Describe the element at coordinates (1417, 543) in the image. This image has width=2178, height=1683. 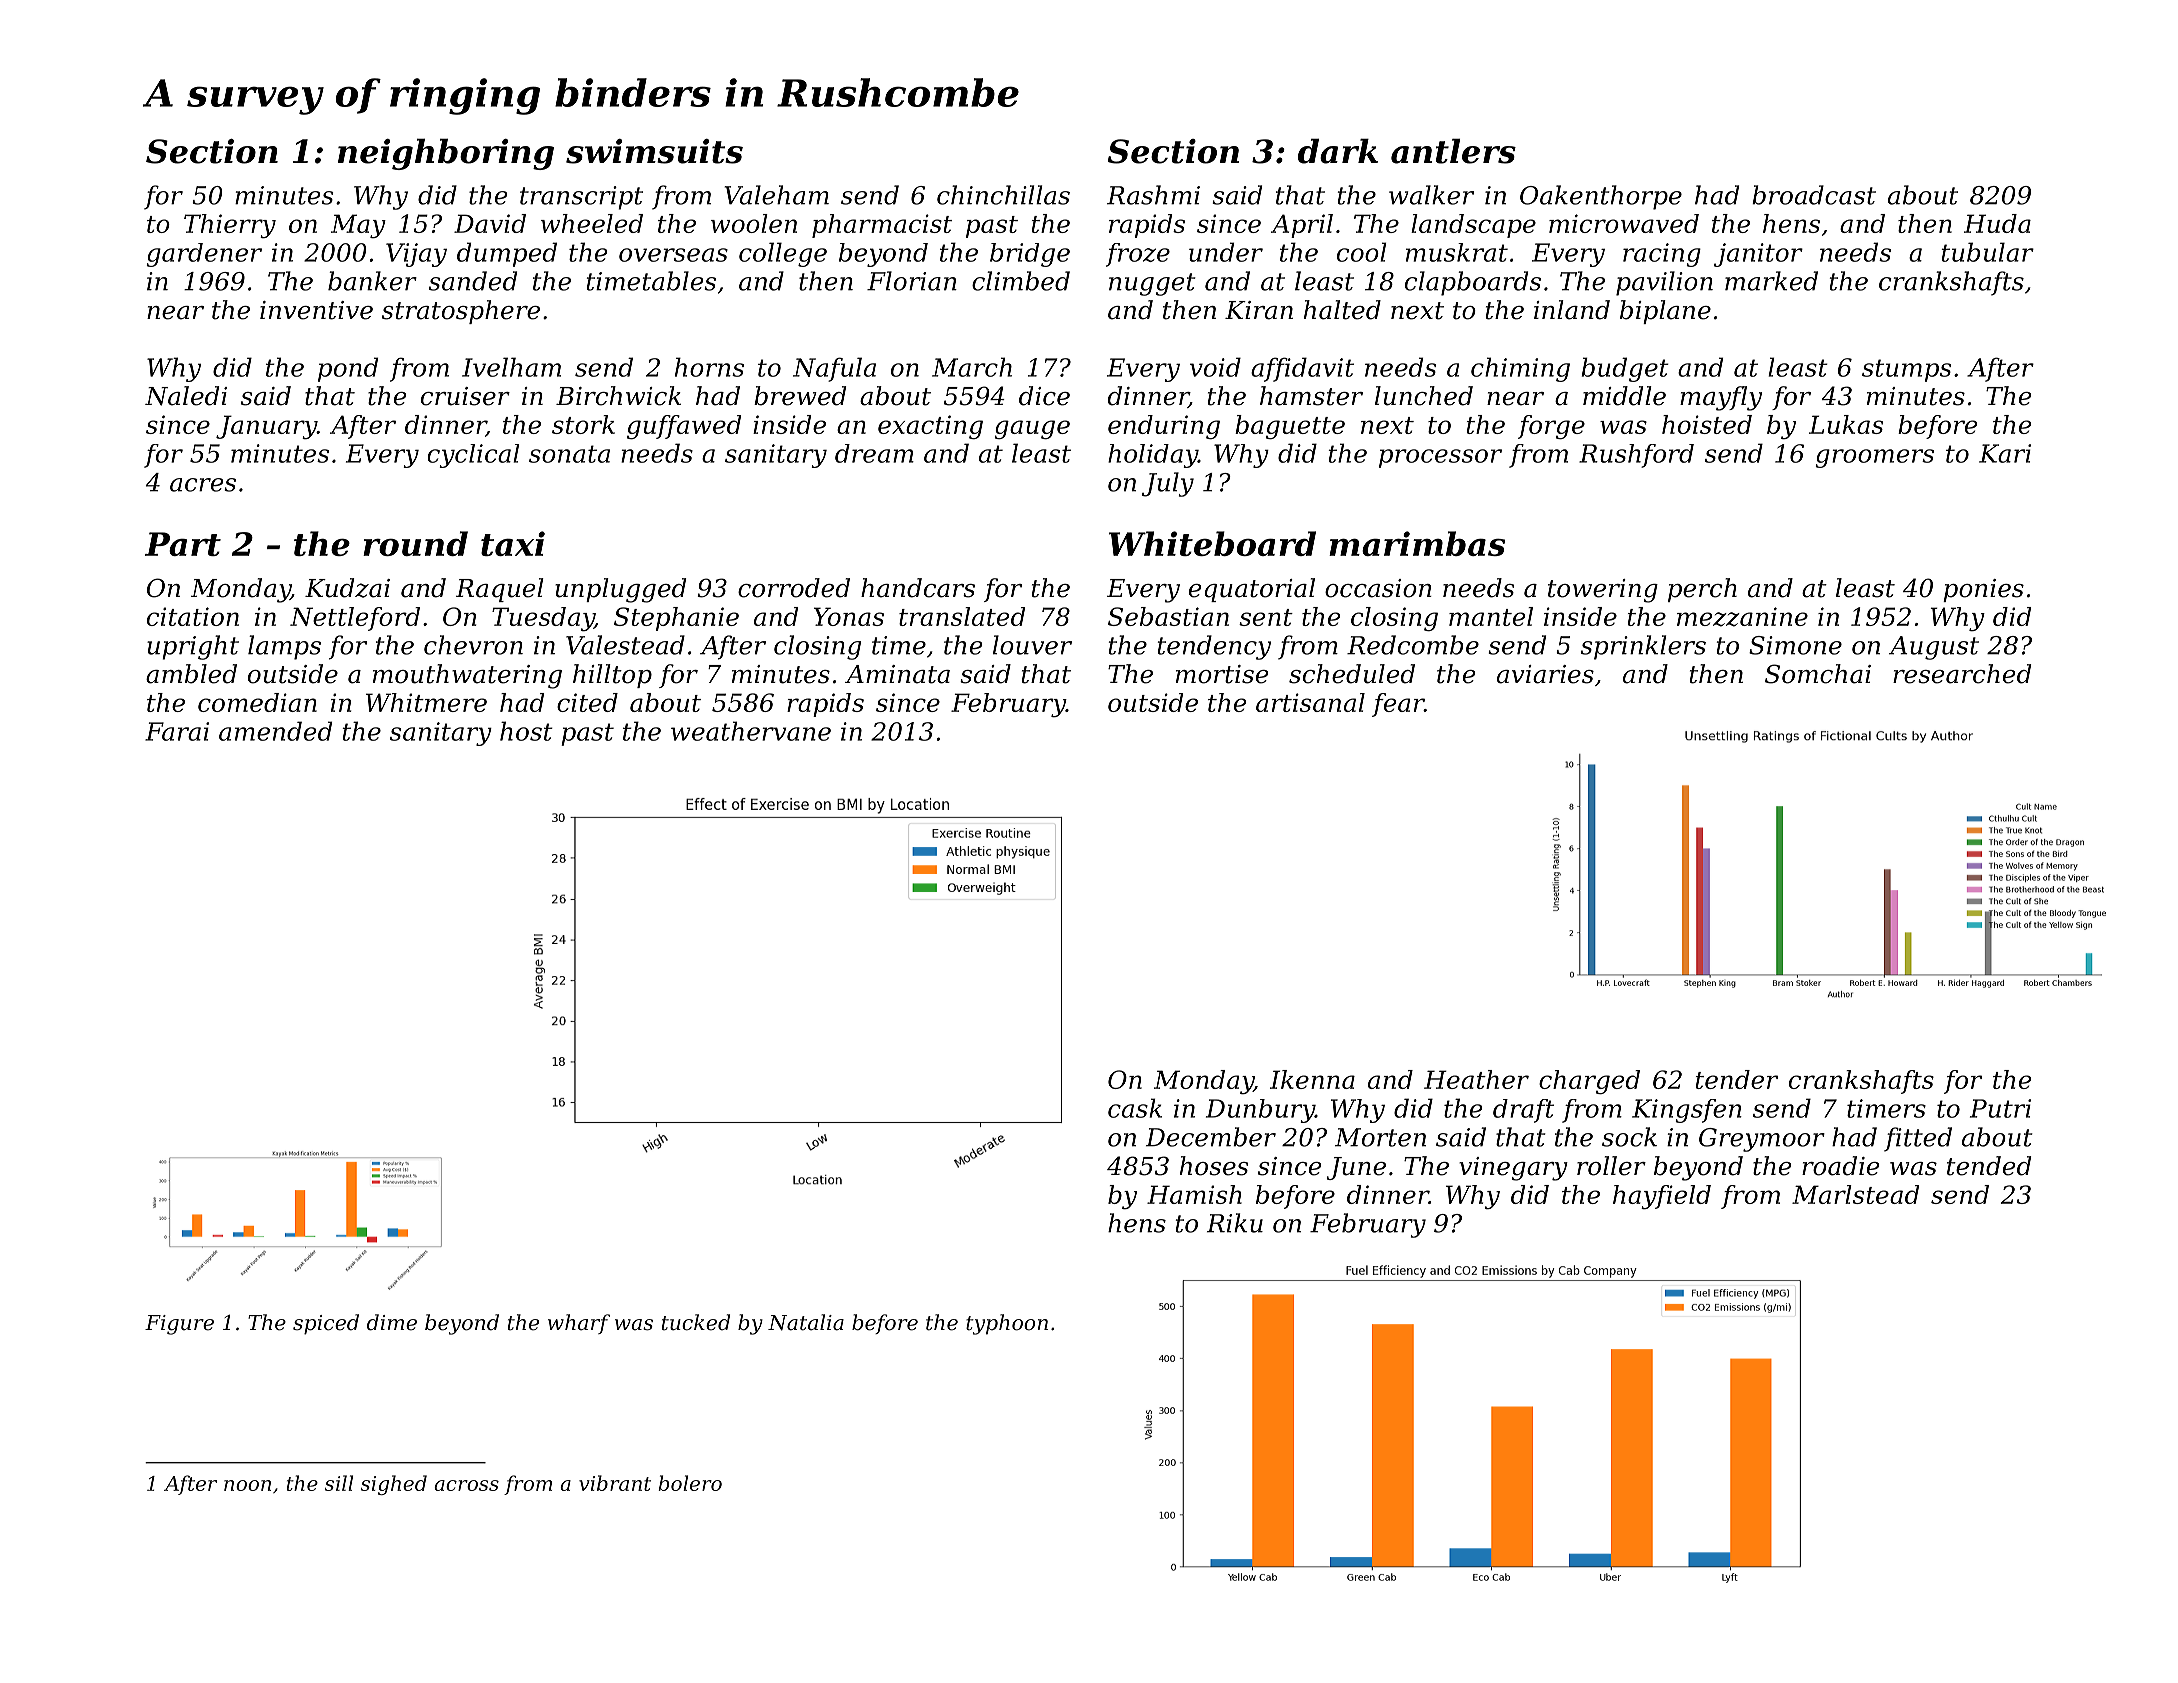
I see `marimbas` at that location.
